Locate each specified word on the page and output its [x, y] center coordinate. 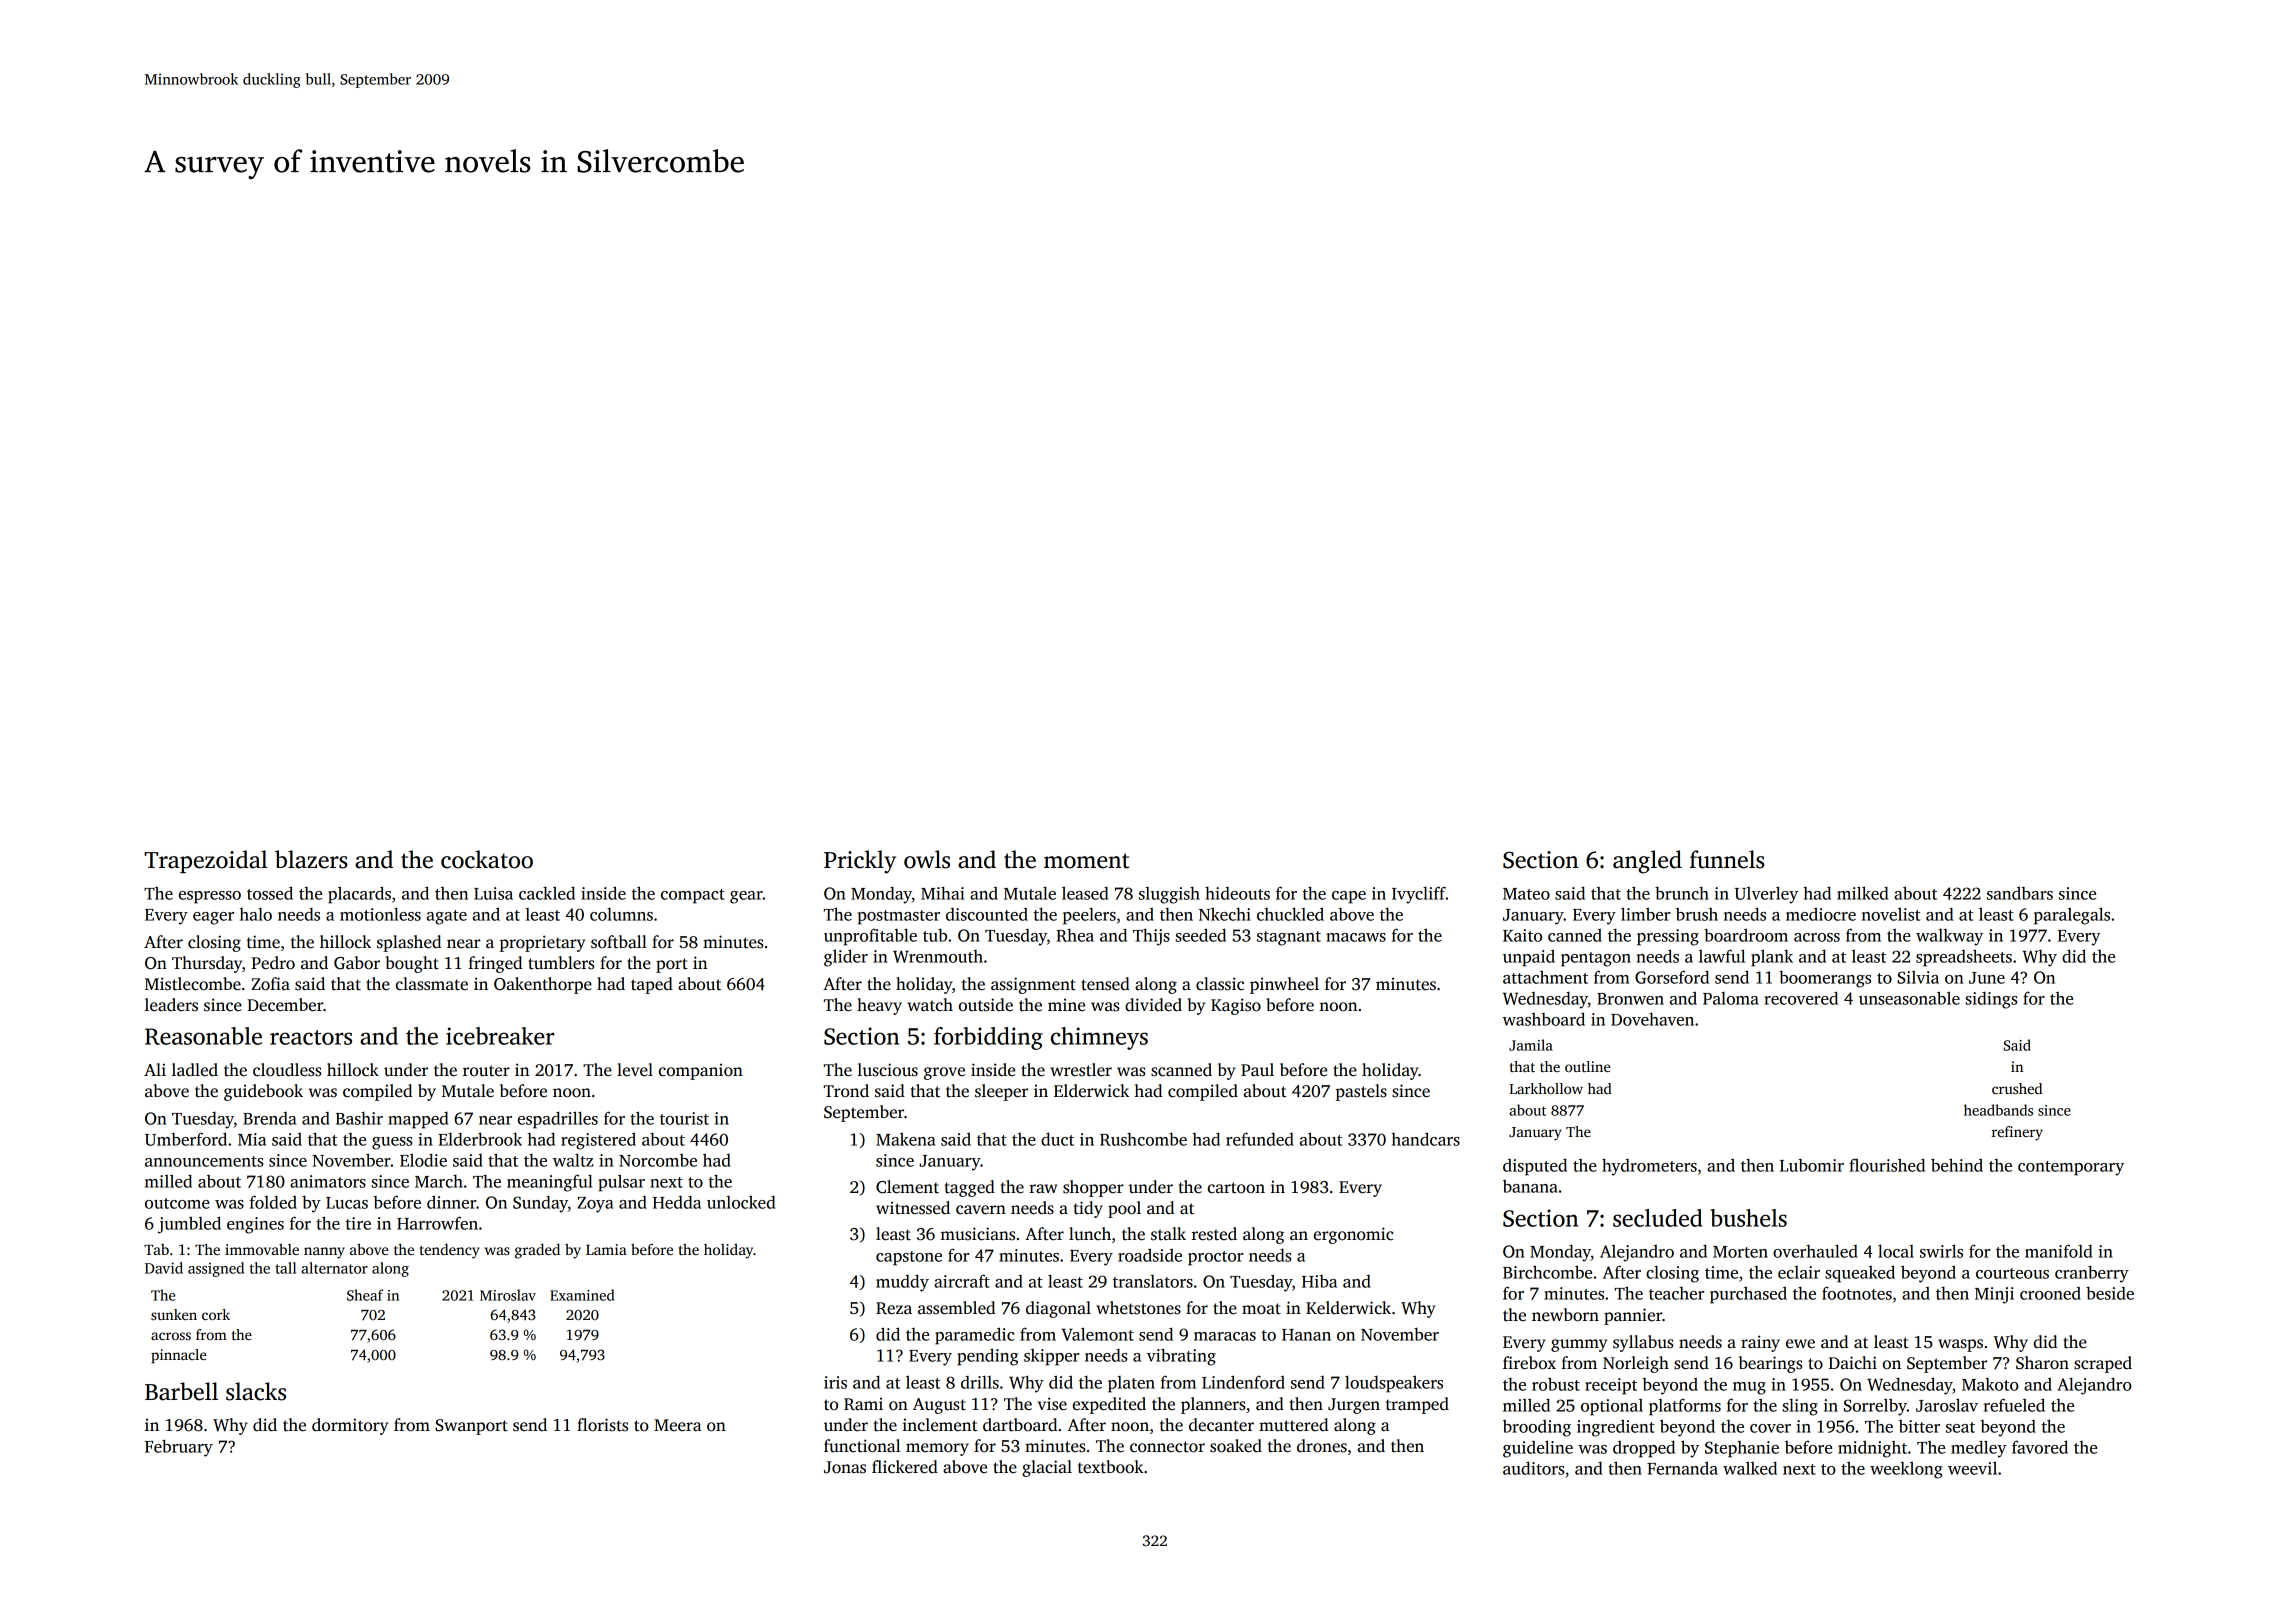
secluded [1657, 1218]
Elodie [423, 1160]
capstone [909, 1258]
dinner [451, 1202]
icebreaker [500, 1036]
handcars [1425, 1139]
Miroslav [508, 1295]
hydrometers [1649, 1167]
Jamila [1531, 1045]
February [179, 1448]
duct [1057, 1139]
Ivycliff [1419, 895]
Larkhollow [1546, 1088]
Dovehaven [1652, 1019]
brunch [1682, 893]
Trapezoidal [205, 861]
